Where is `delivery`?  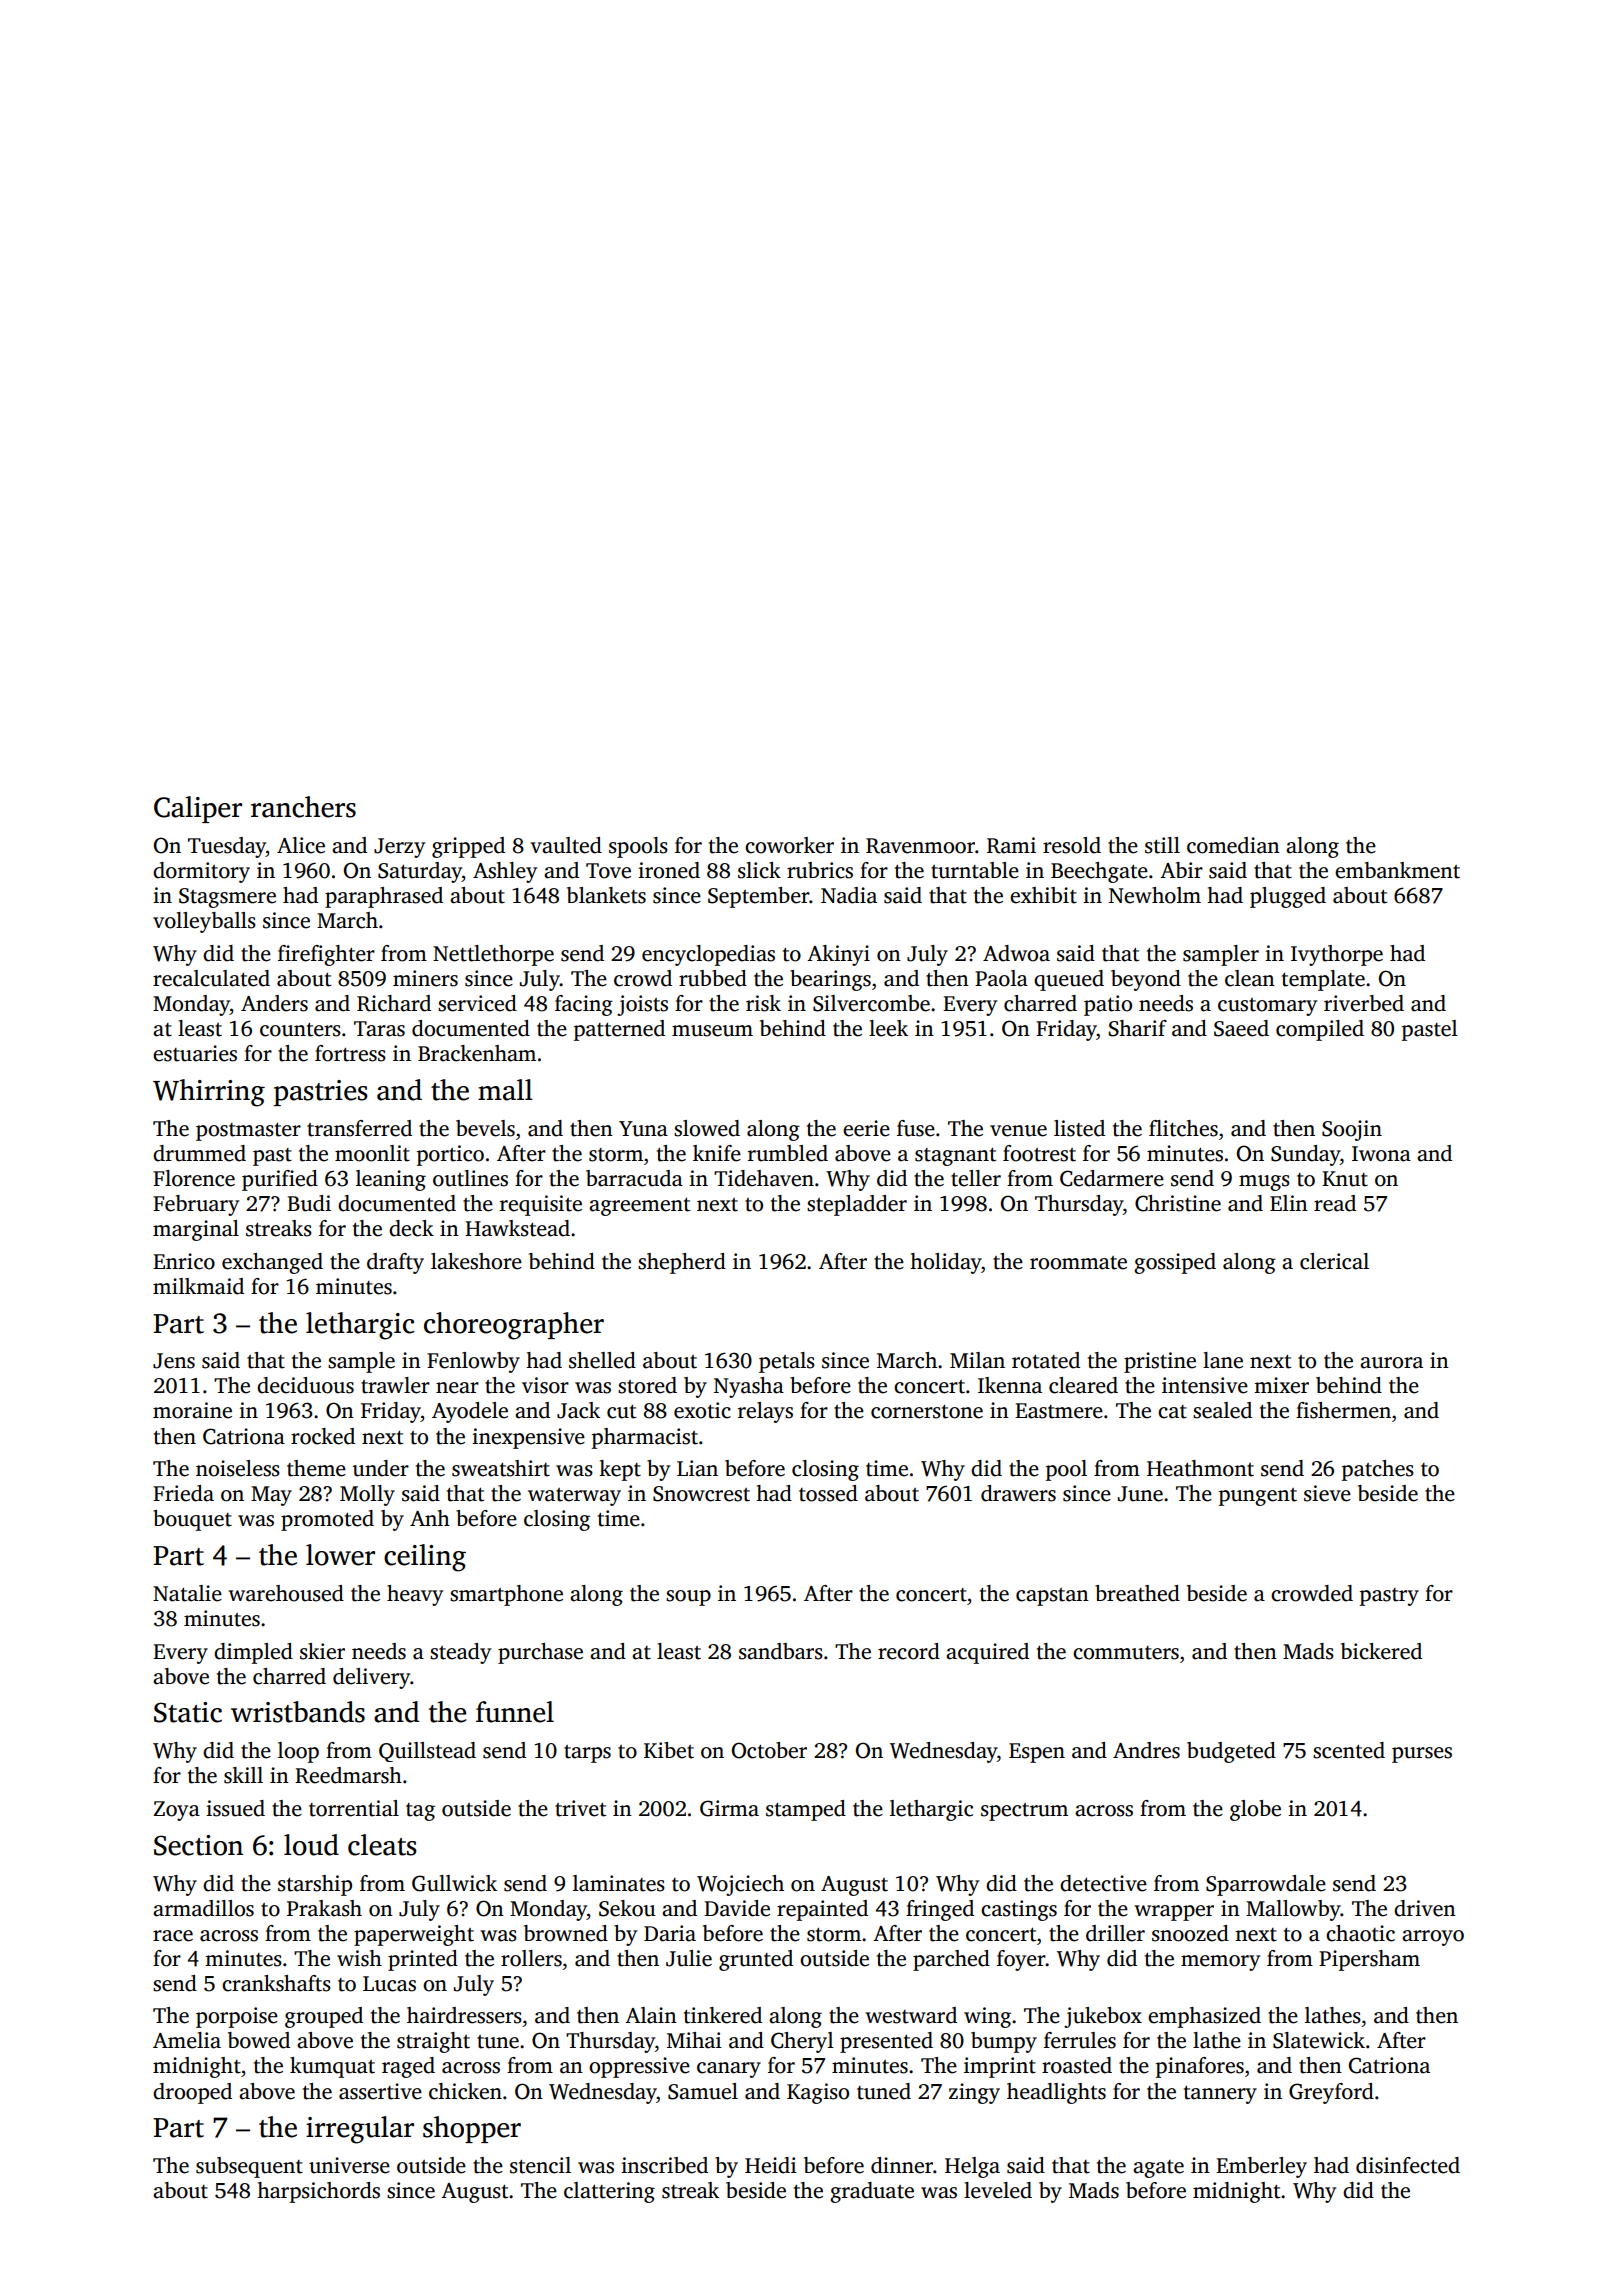 delivery is located at coordinates (371, 1678).
